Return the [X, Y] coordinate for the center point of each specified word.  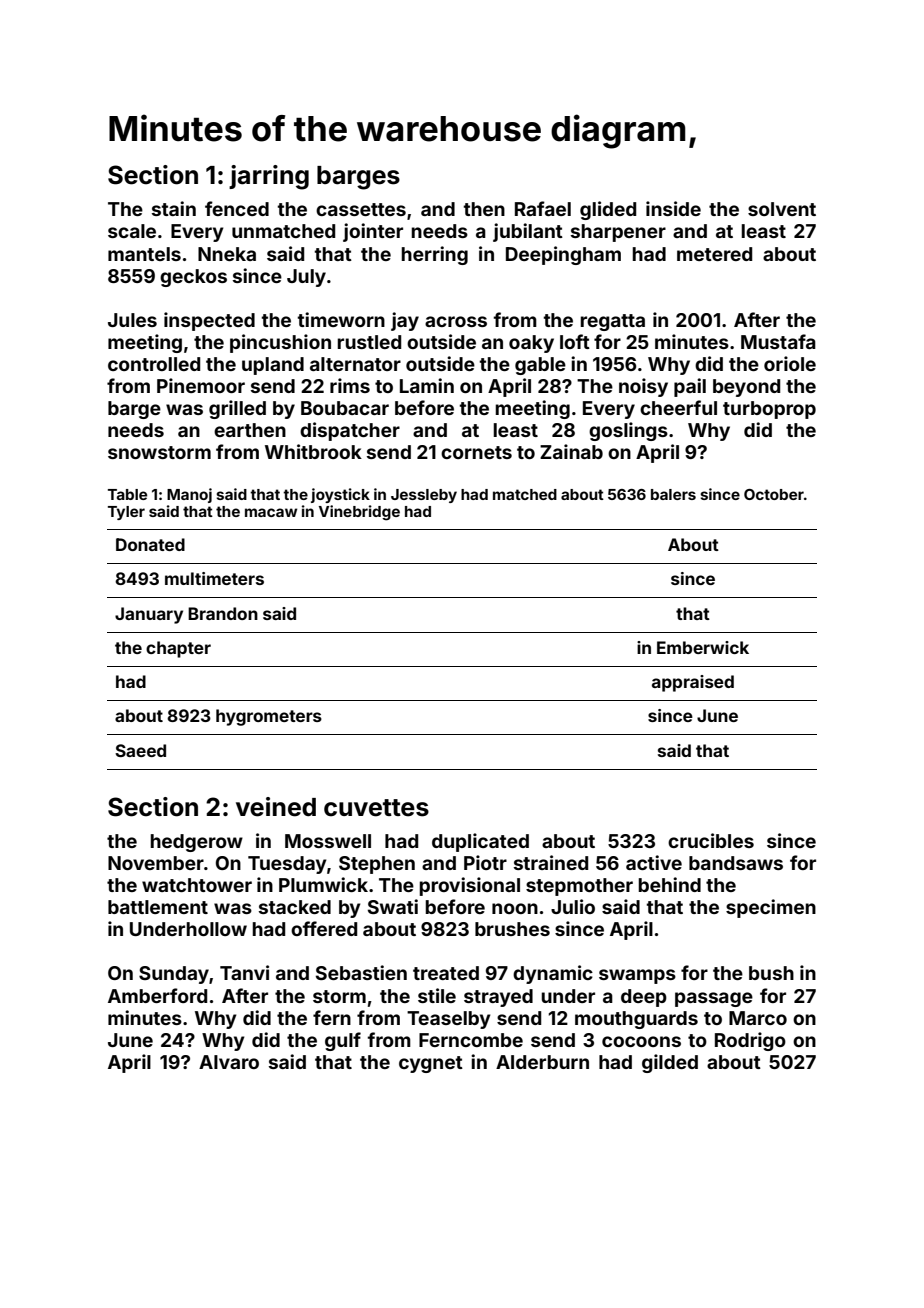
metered [714, 254]
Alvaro [229, 1062]
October [774, 494]
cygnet [431, 1064]
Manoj [189, 495]
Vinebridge [359, 513]
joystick [340, 495]
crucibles [711, 840]
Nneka [227, 254]
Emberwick [703, 647]
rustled [369, 342]
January [149, 615]
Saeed [140, 750]
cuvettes [376, 808]
